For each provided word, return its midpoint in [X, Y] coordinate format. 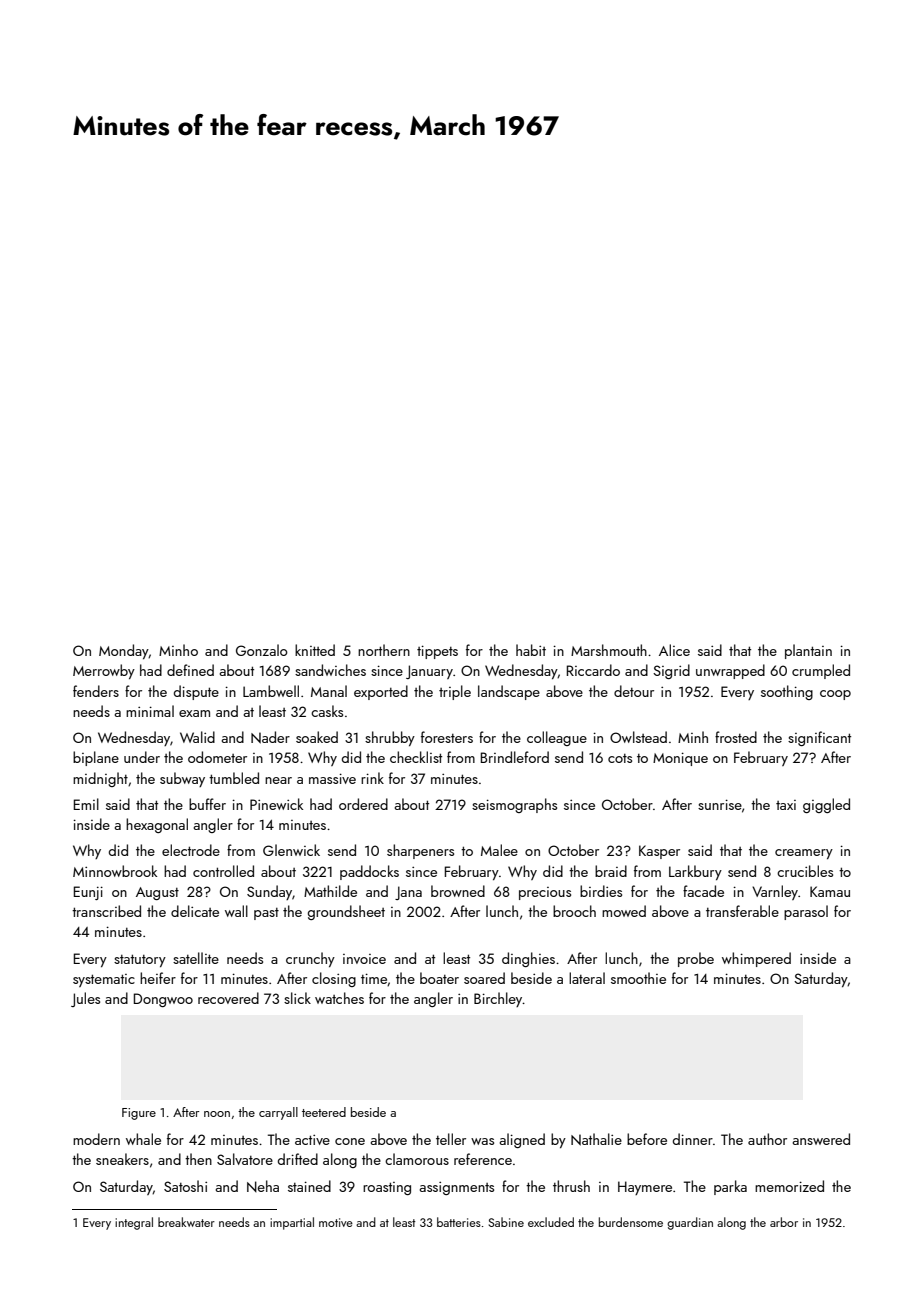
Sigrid [671, 671]
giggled [826, 805]
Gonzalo [262, 650]
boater [439, 978]
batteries [459, 1222]
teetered [324, 1112]
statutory [140, 960]
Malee [499, 850]
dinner [693, 1139]
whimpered [756, 959]
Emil [86, 804]
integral [134, 1223]
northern [384, 650]
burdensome [631, 1222]
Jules [85, 999]
